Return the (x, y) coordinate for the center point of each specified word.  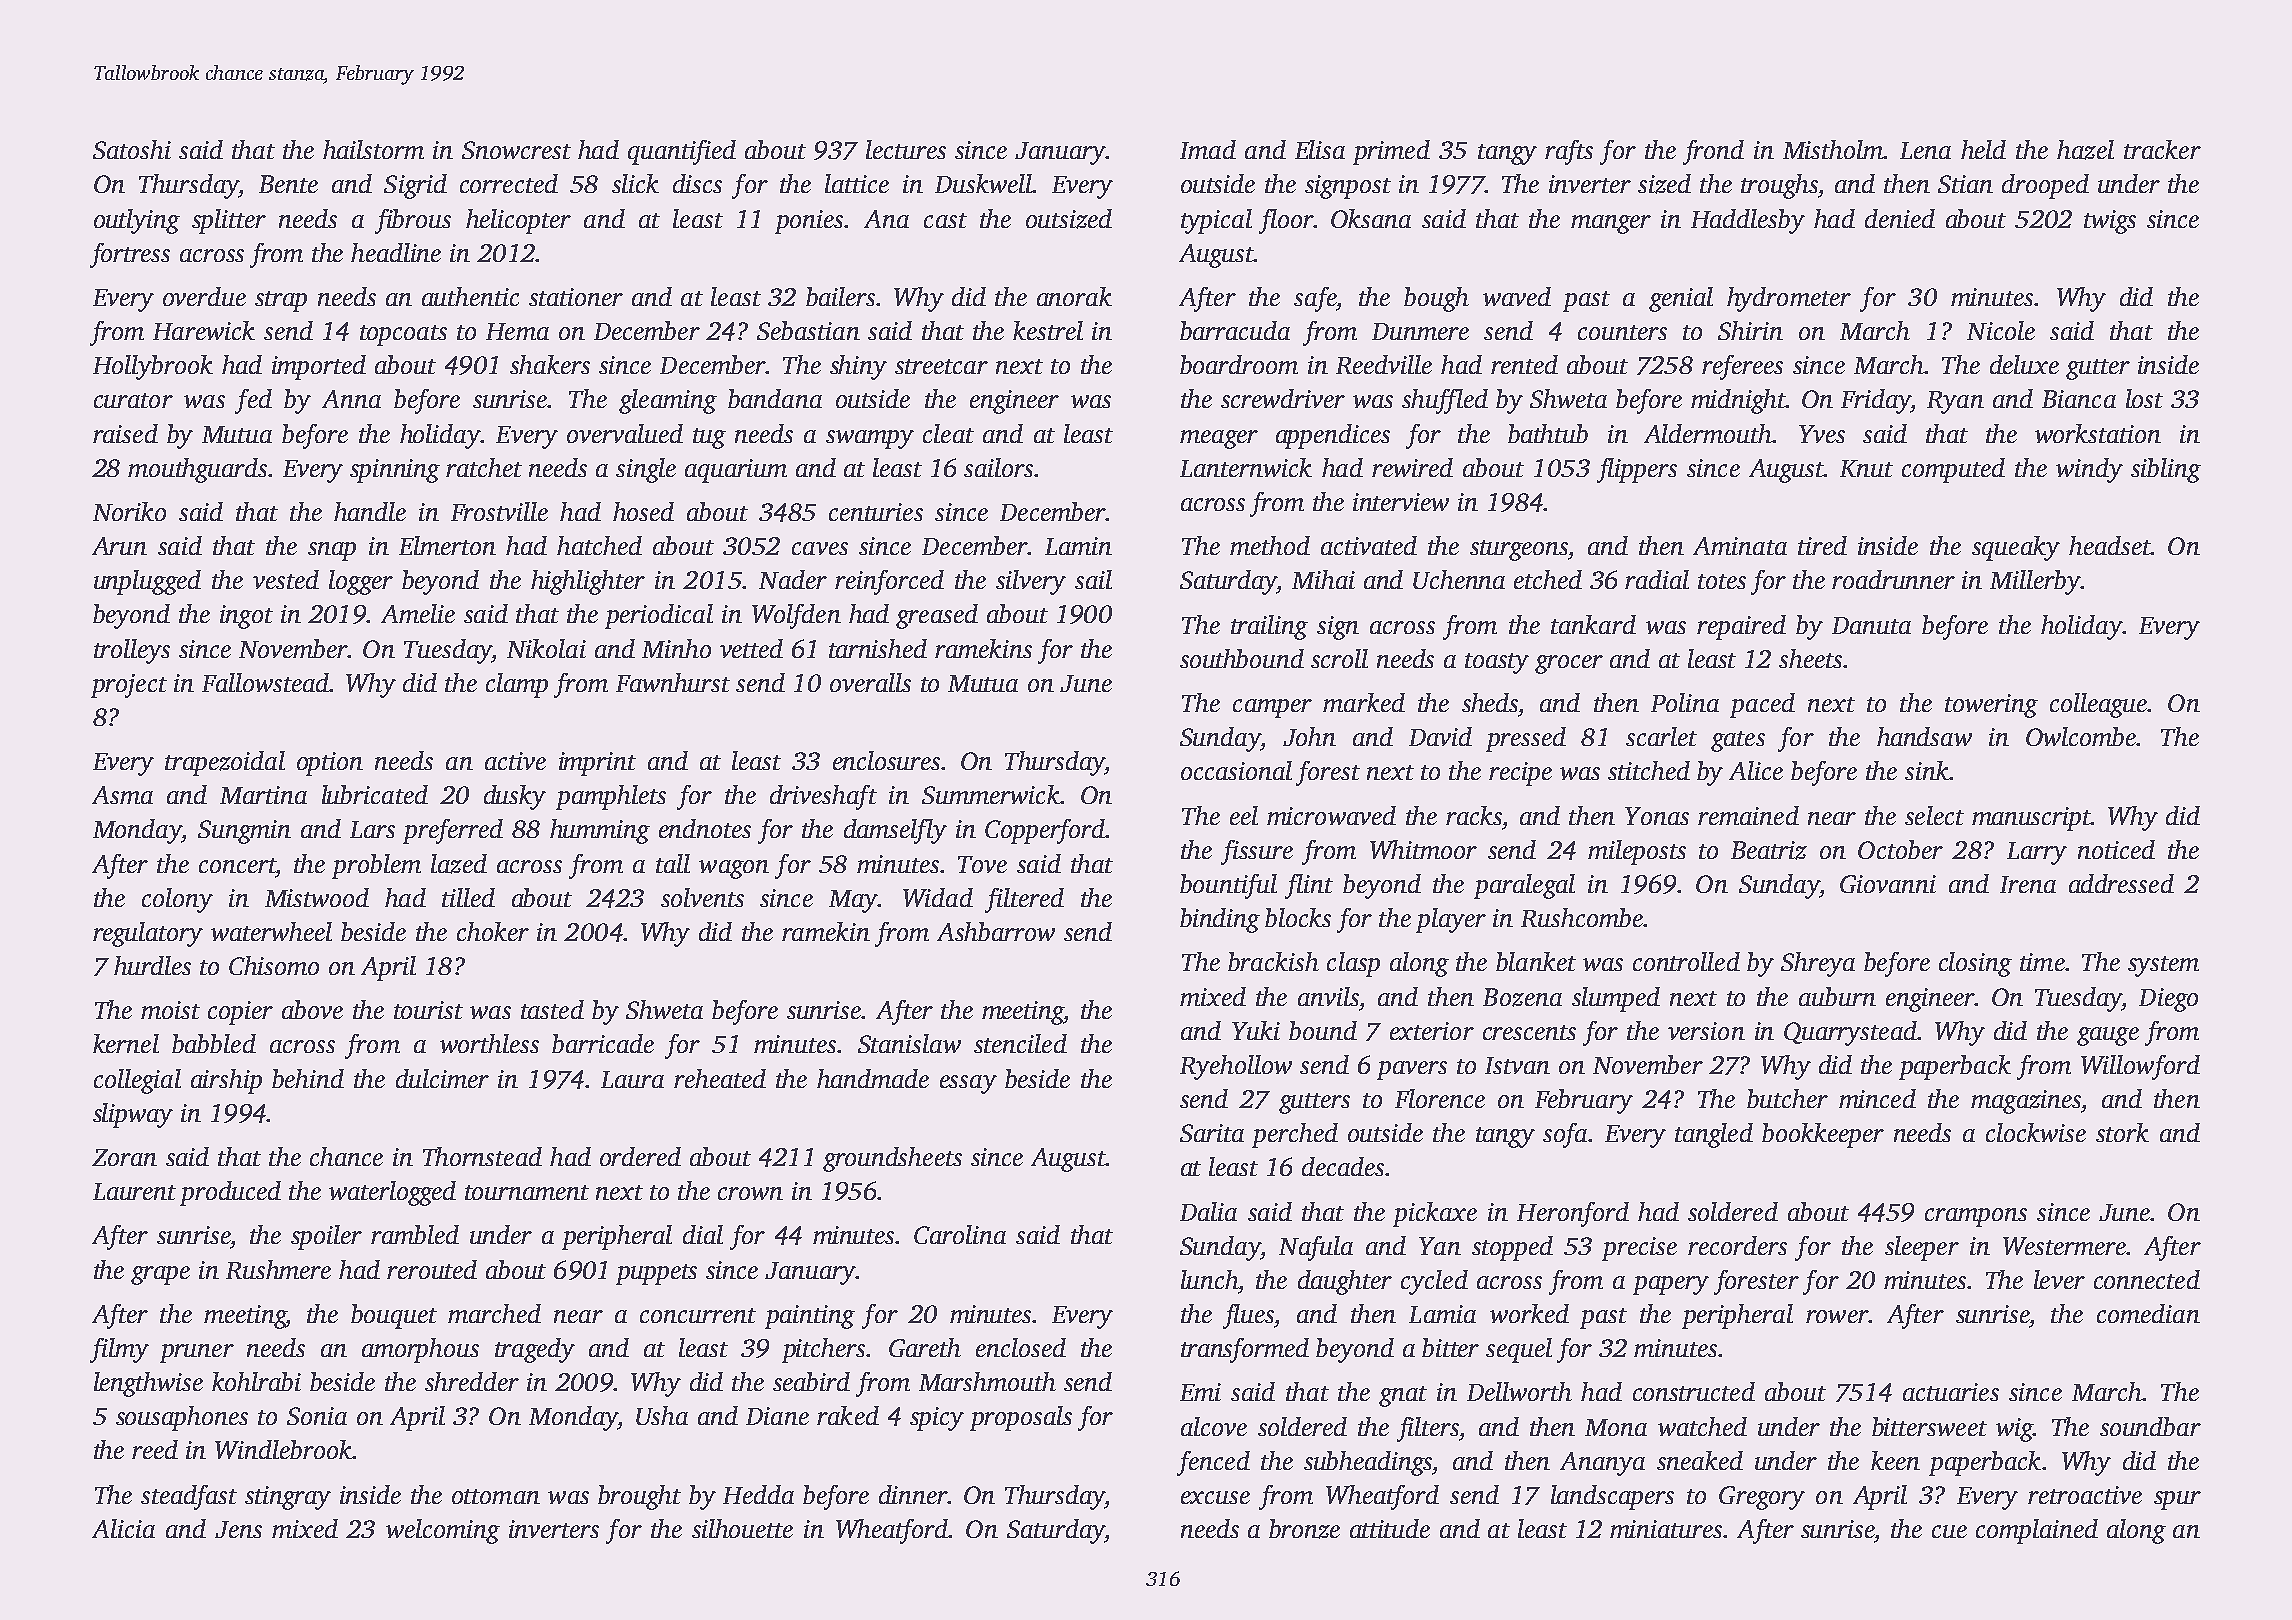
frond (1713, 152)
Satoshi (132, 149)
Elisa (1320, 149)
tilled (468, 897)
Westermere (2064, 1246)
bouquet (394, 1316)
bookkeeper (1823, 1135)
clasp (1353, 964)
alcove (1214, 1426)
